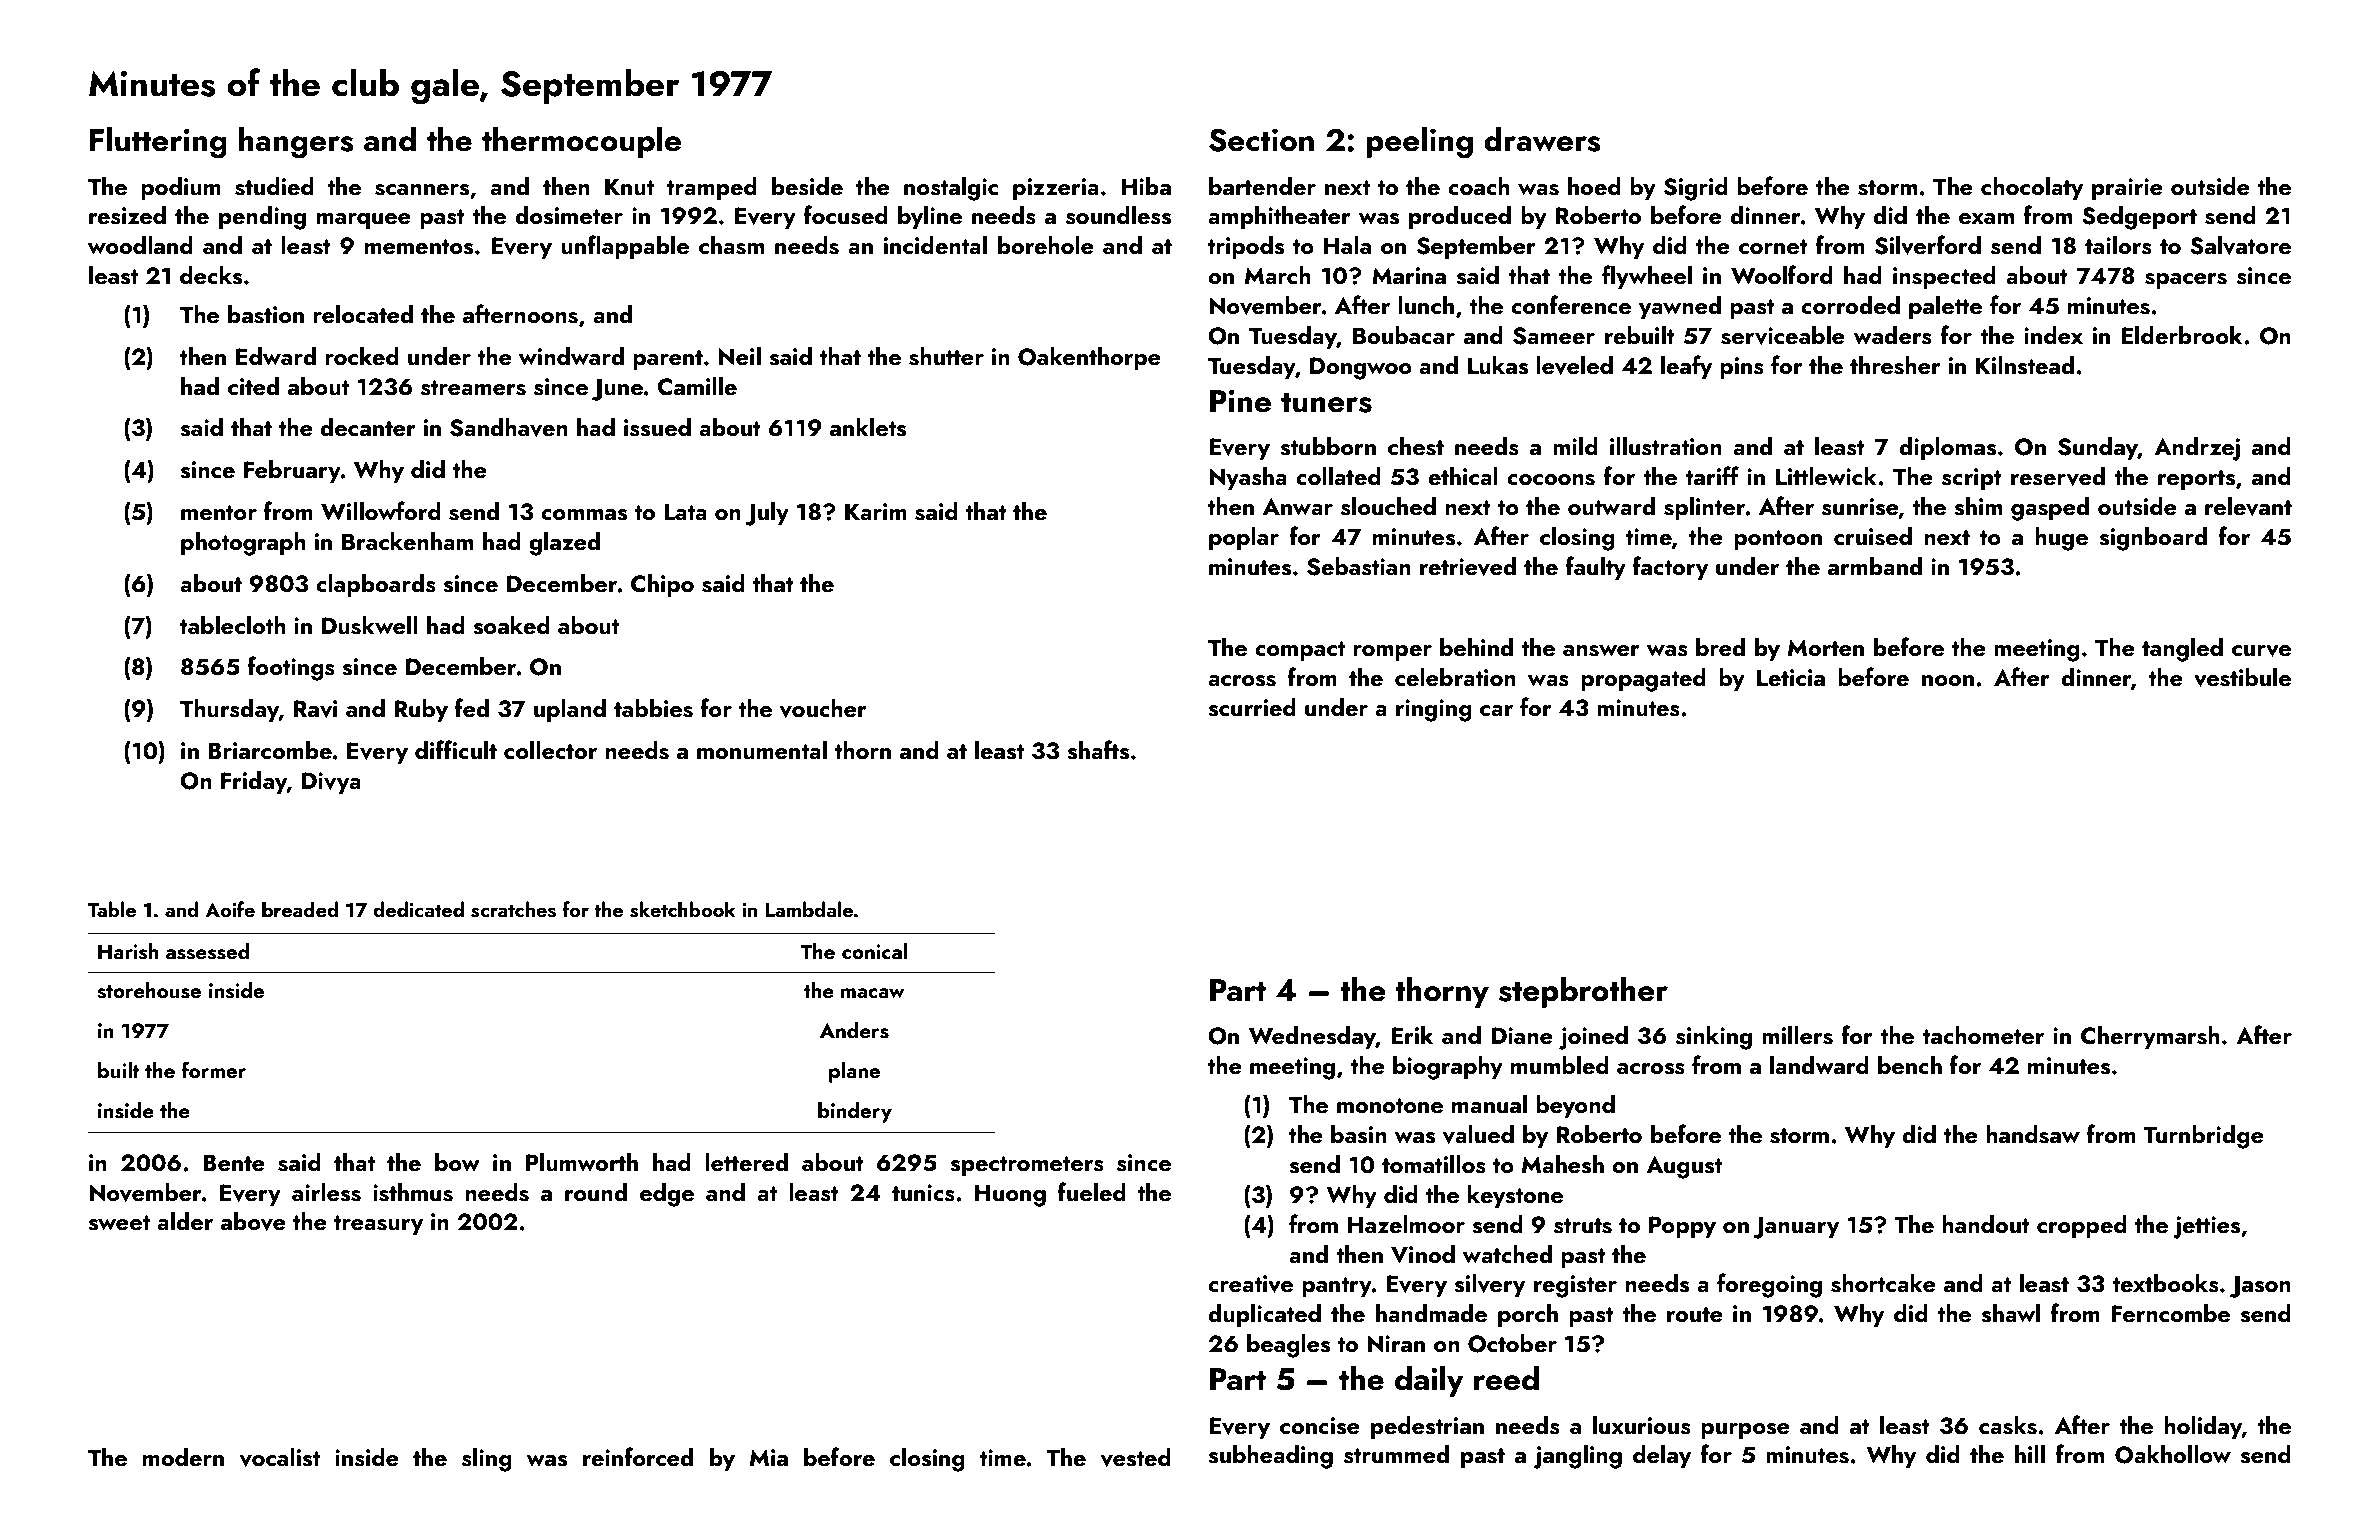 This screenshot has width=2380, height=1540. I want to click on Leticia, so click(1791, 677).
